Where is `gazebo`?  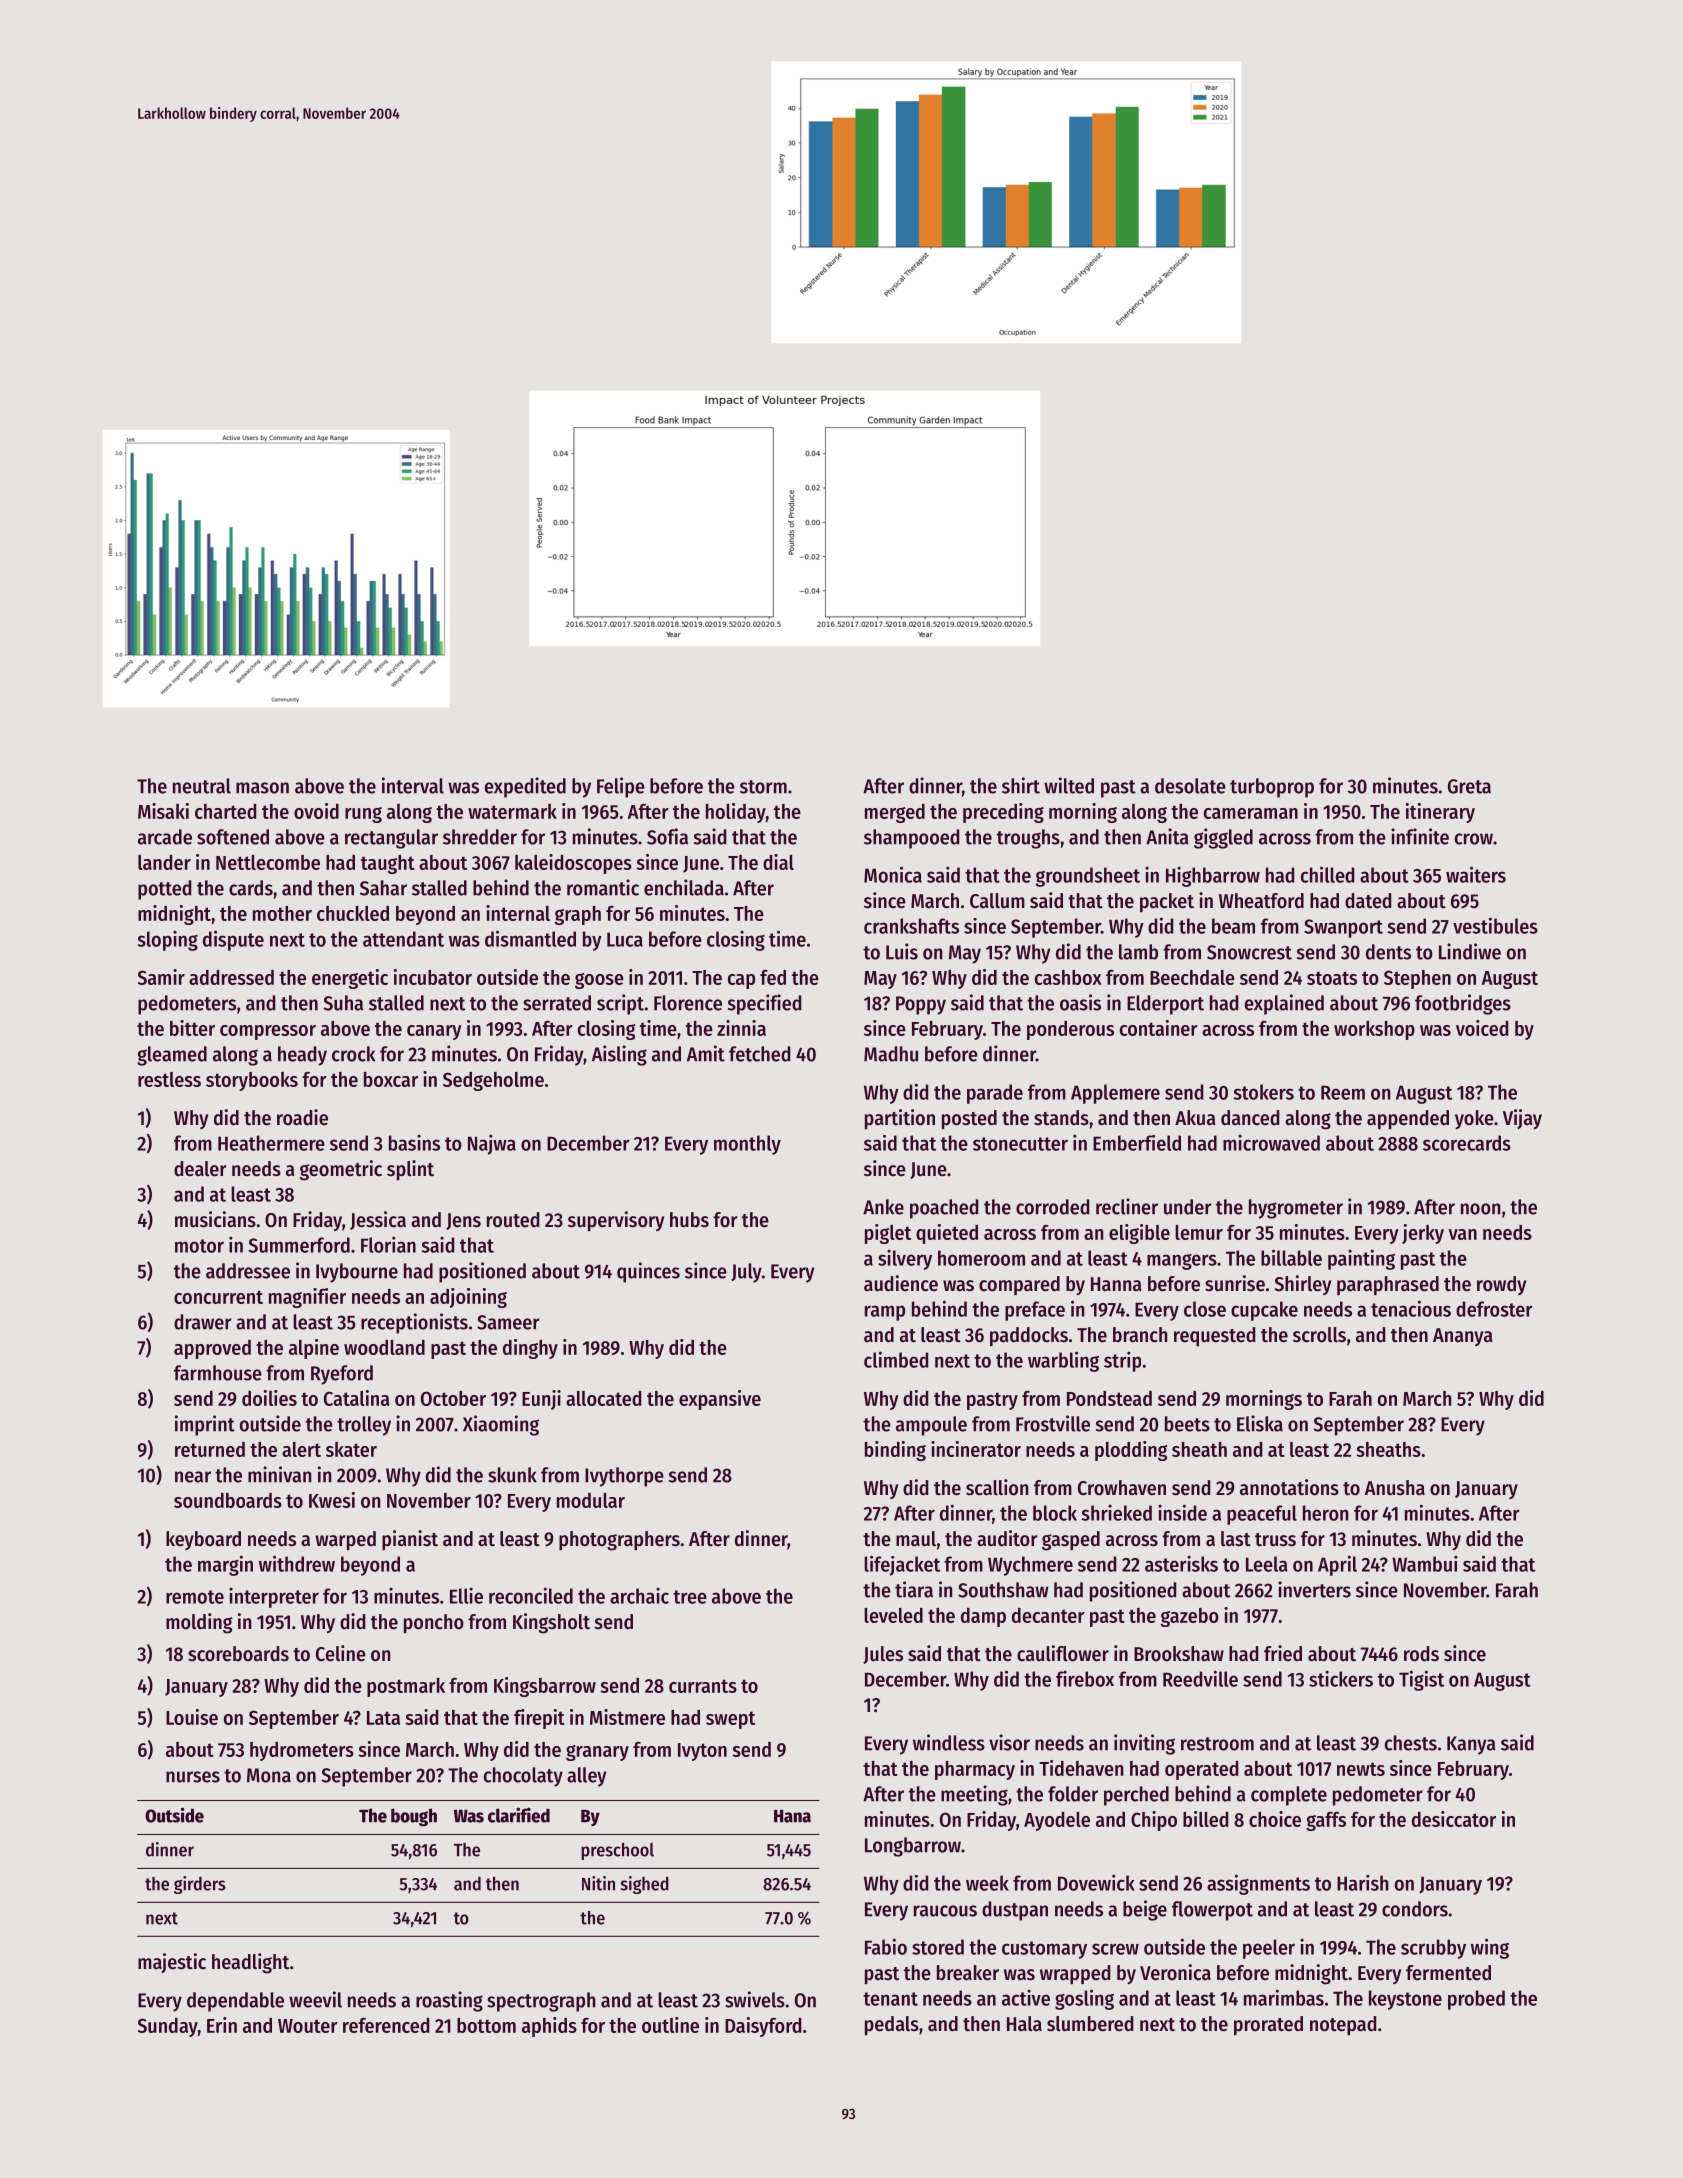
gazebo is located at coordinates (1190, 1617).
